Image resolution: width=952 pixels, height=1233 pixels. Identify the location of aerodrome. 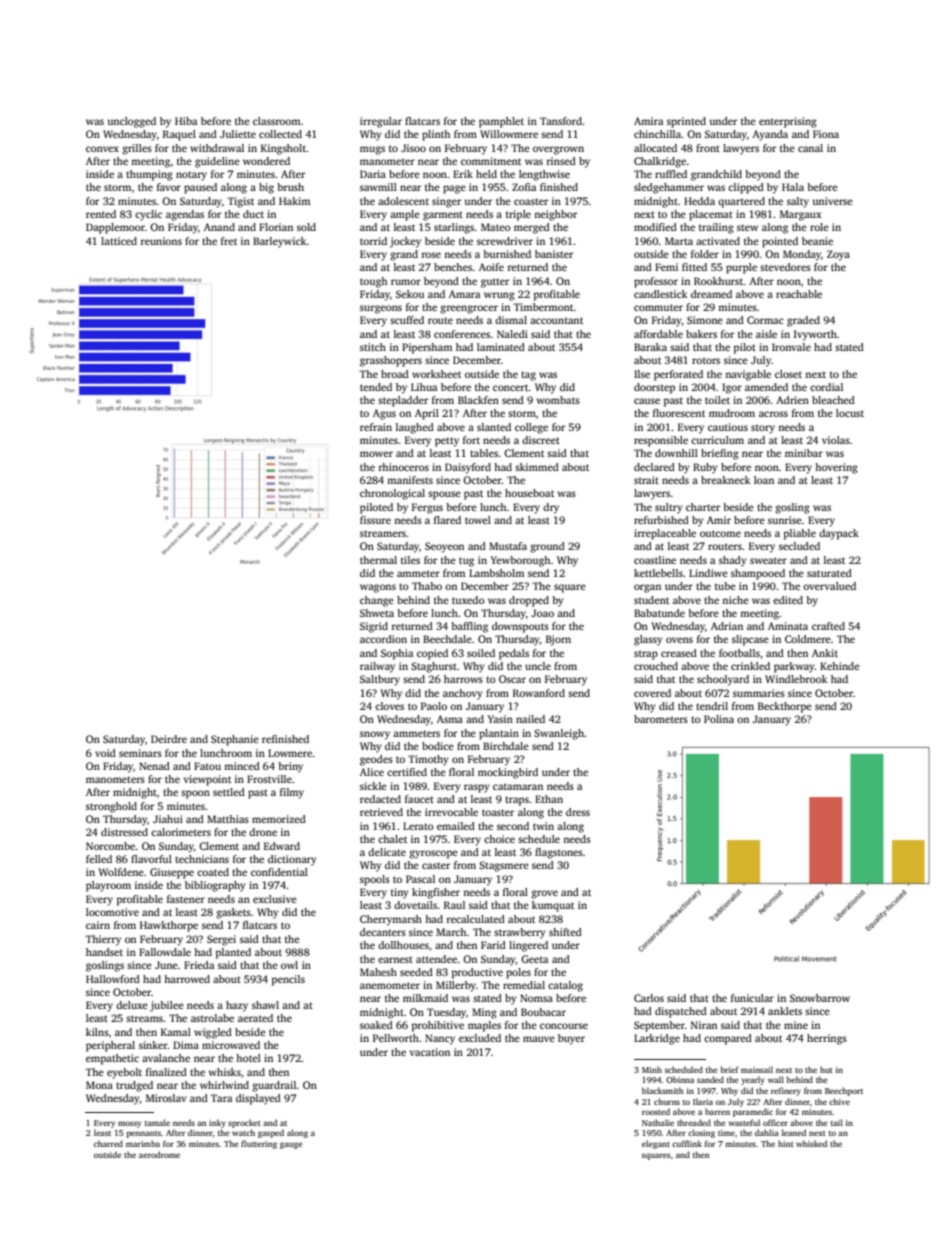
(159, 1154).
